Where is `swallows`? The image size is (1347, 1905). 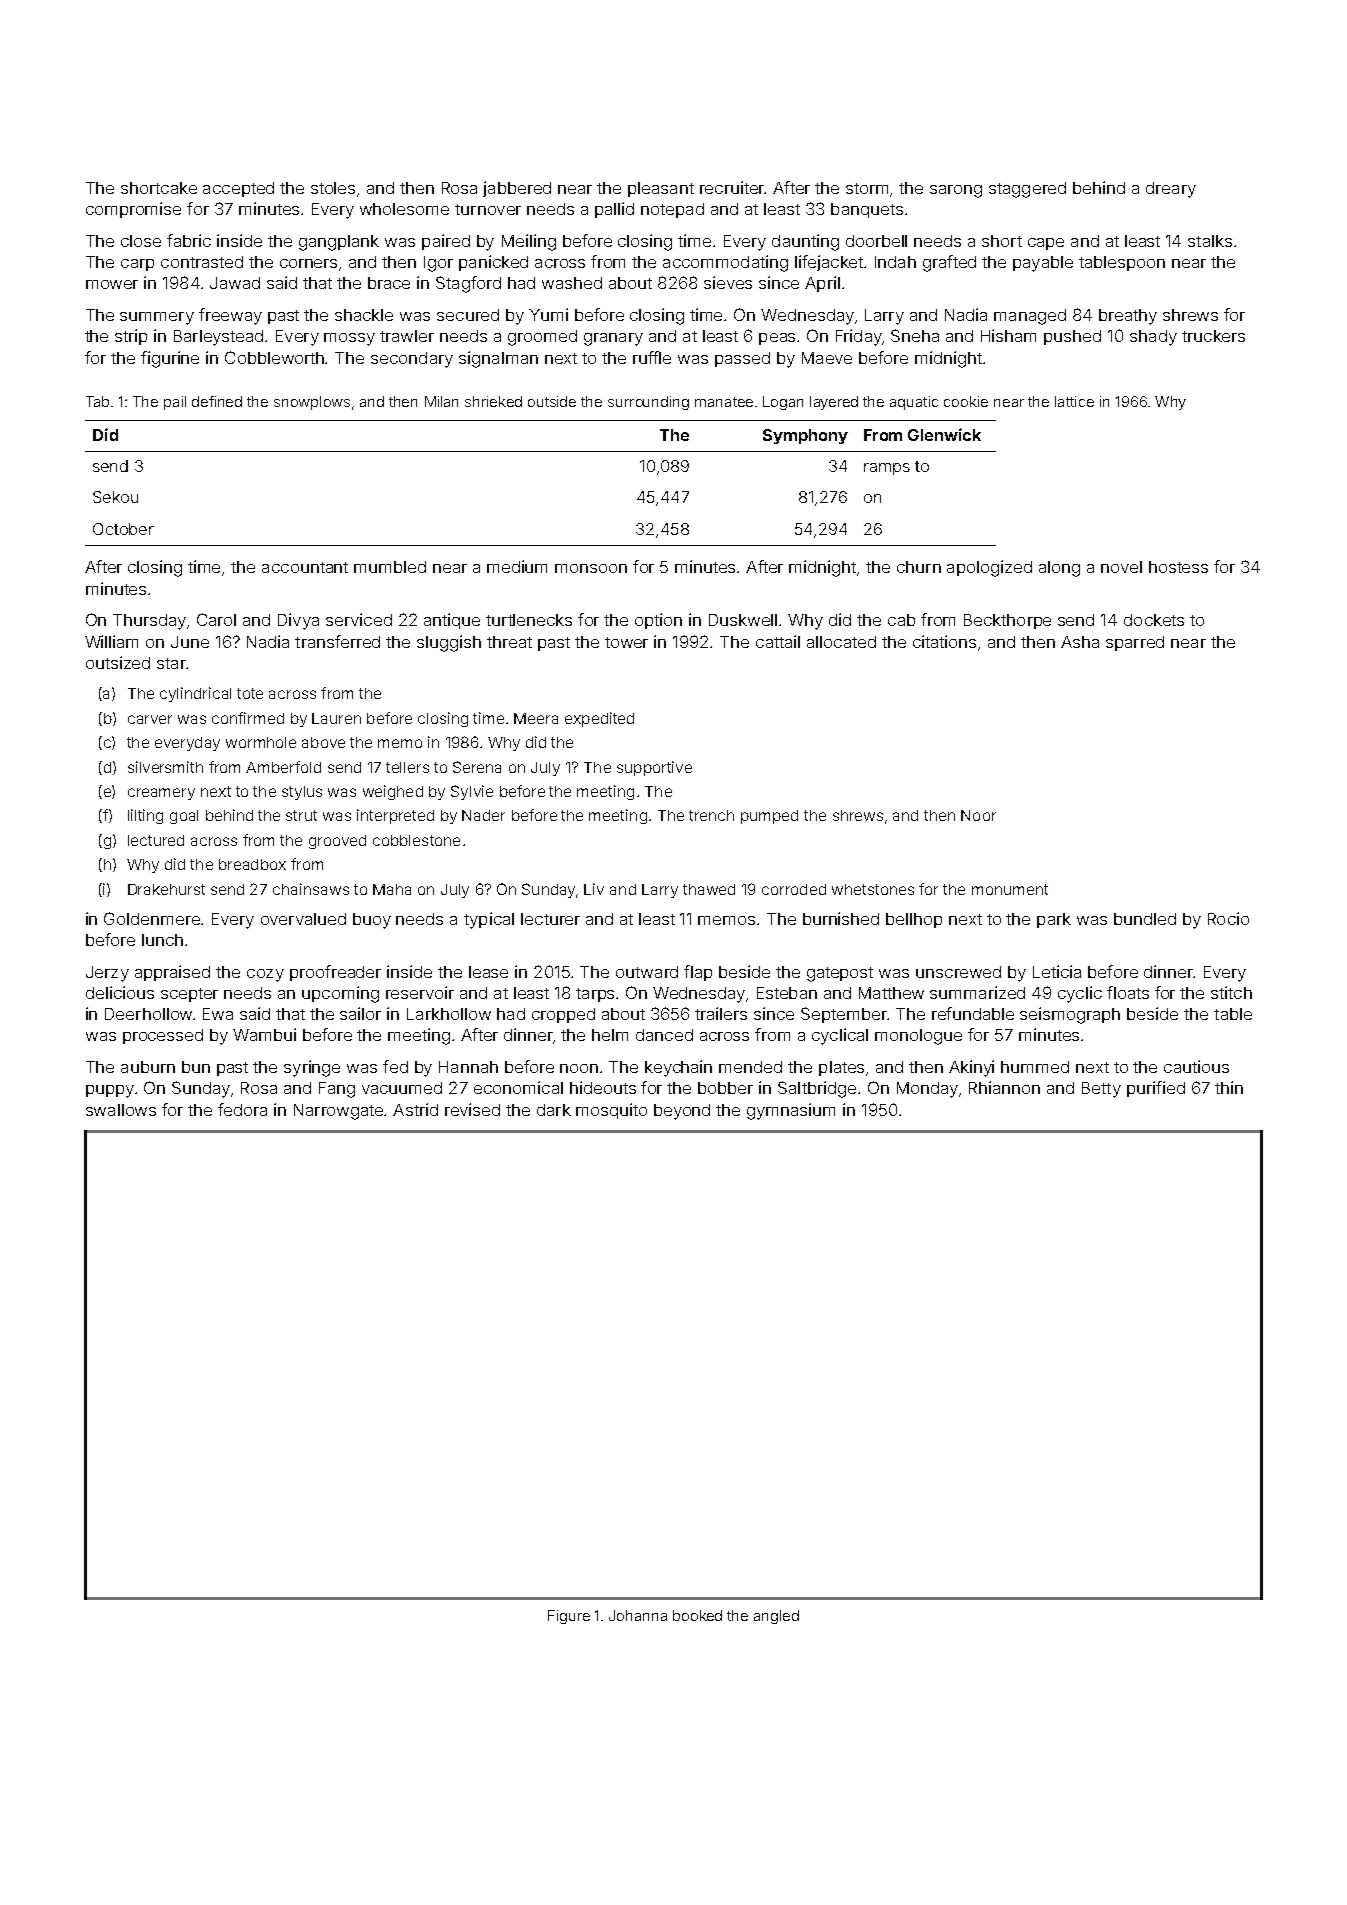
swallows is located at coordinates (121, 1110).
